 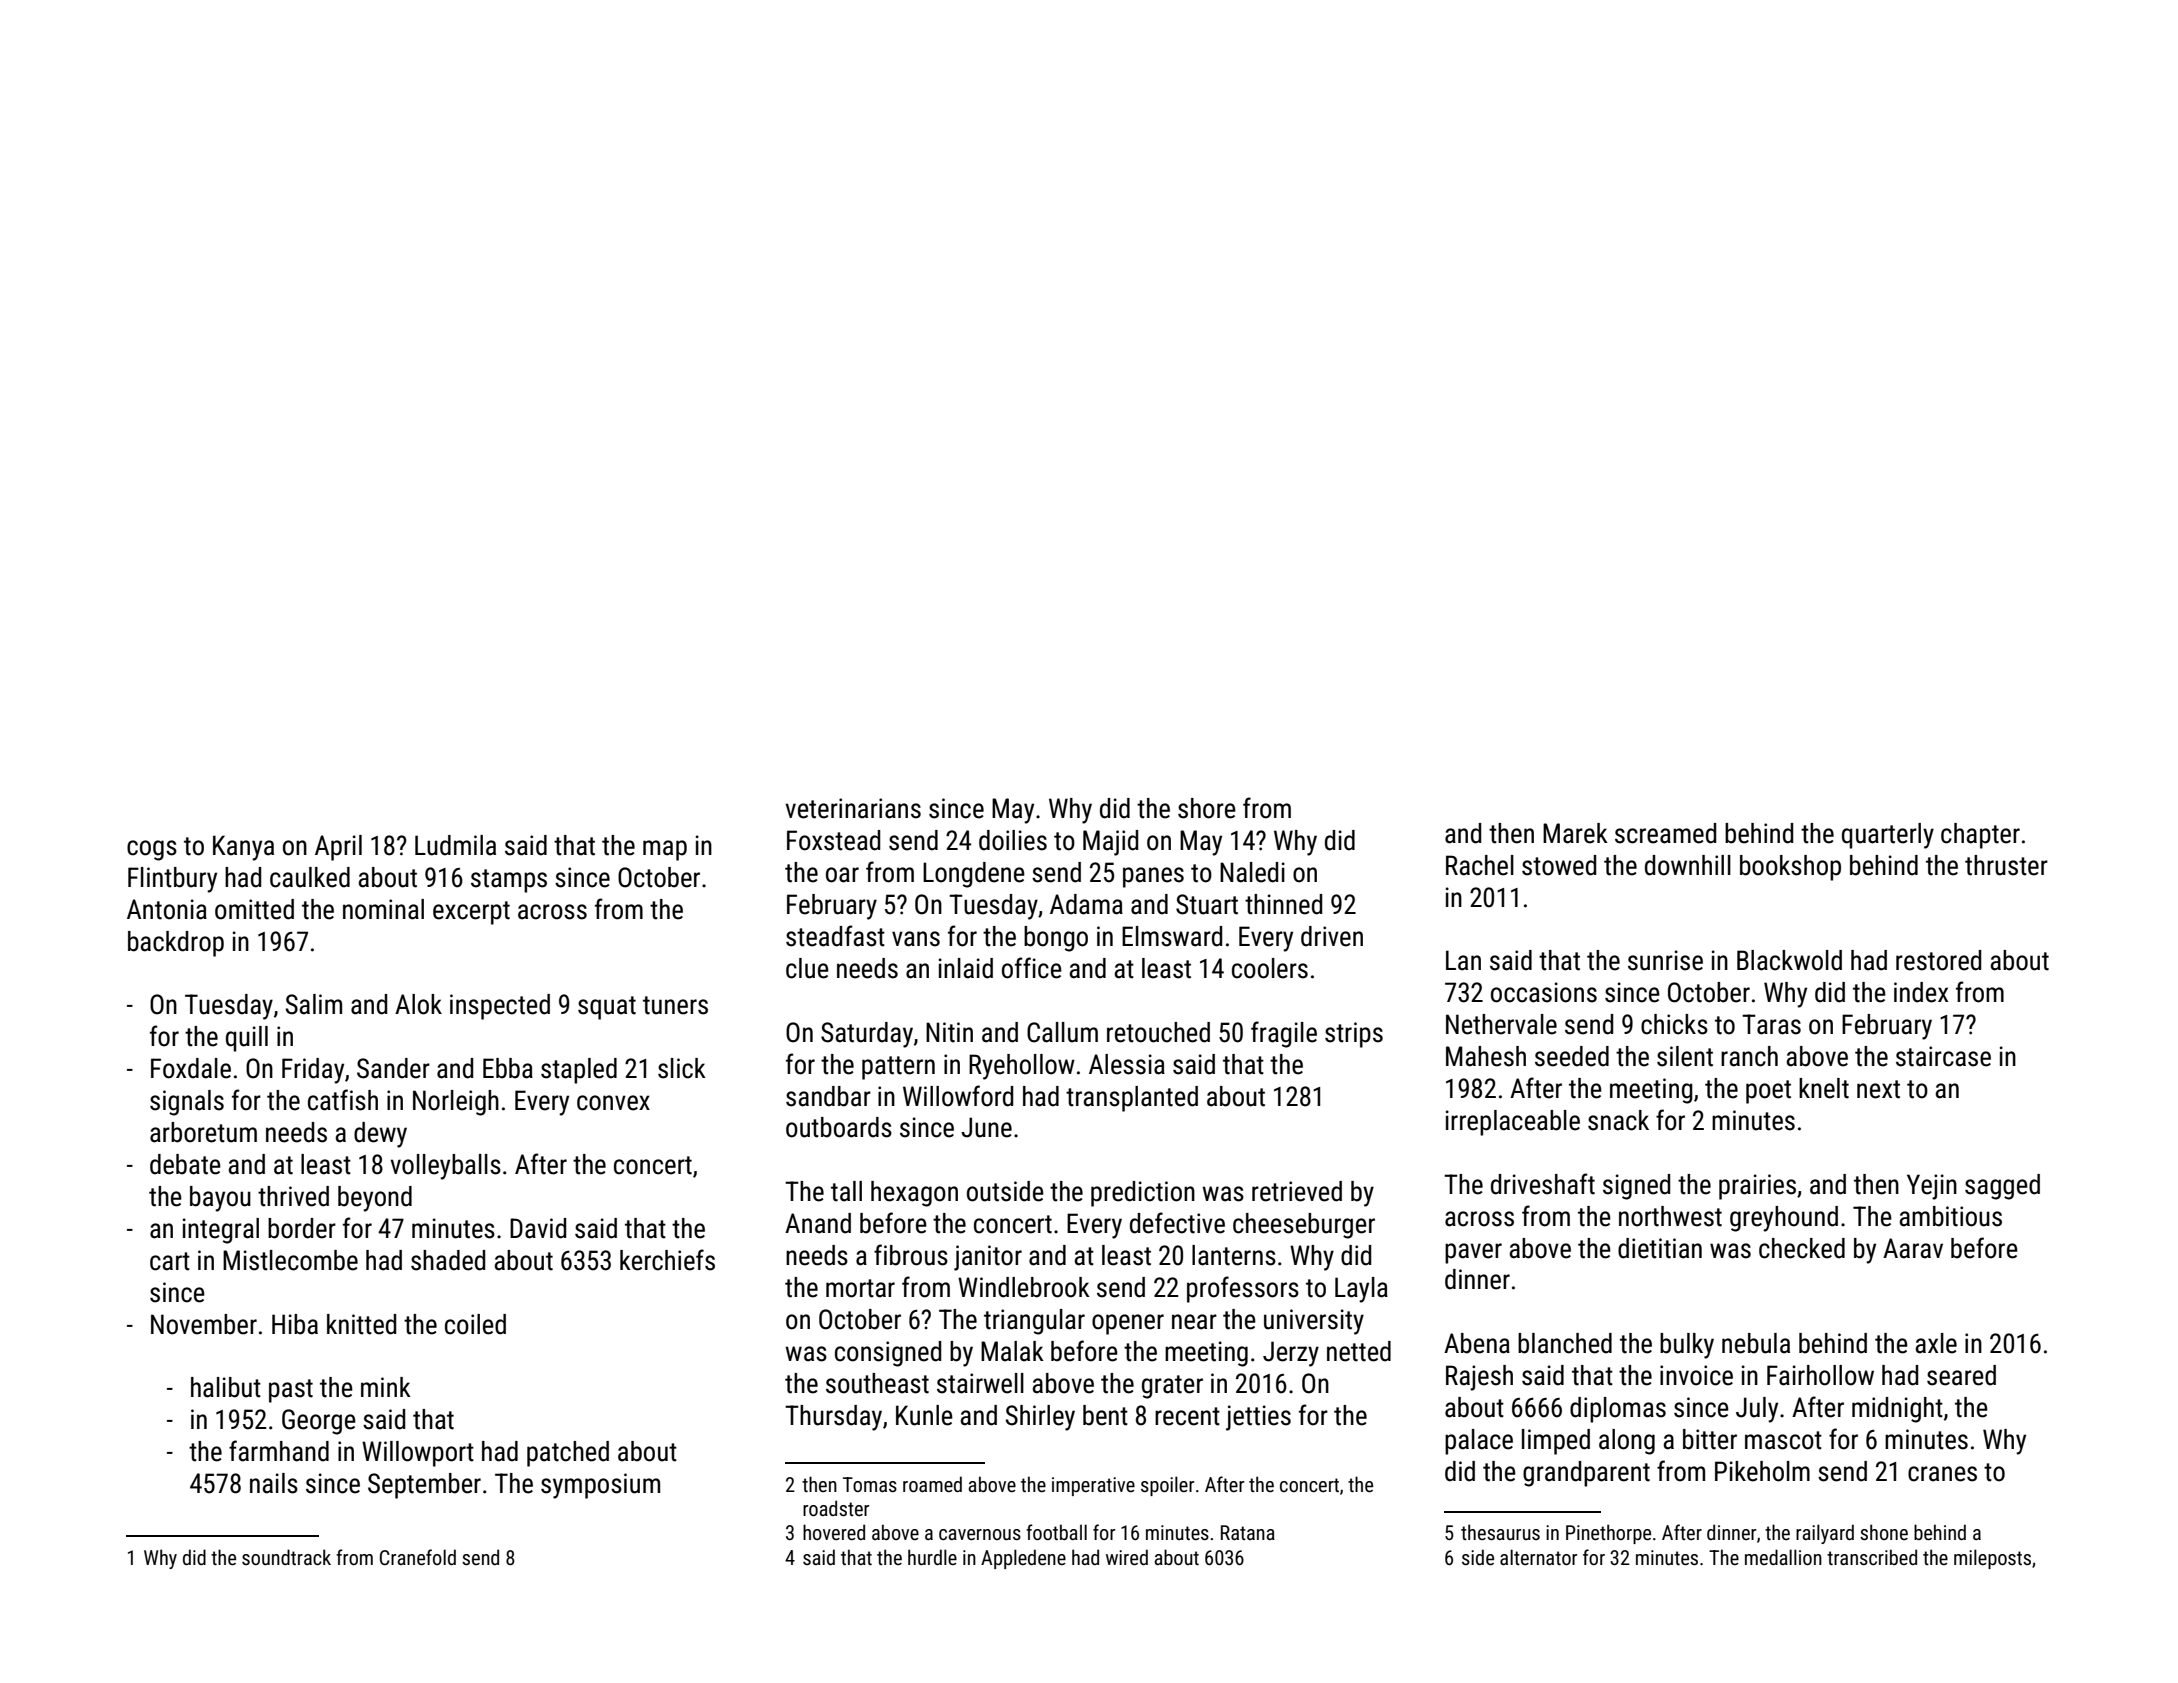 What do you see at coordinates (1207, 808) in the screenshot?
I see `shore` at bounding box center [1207, 808].
